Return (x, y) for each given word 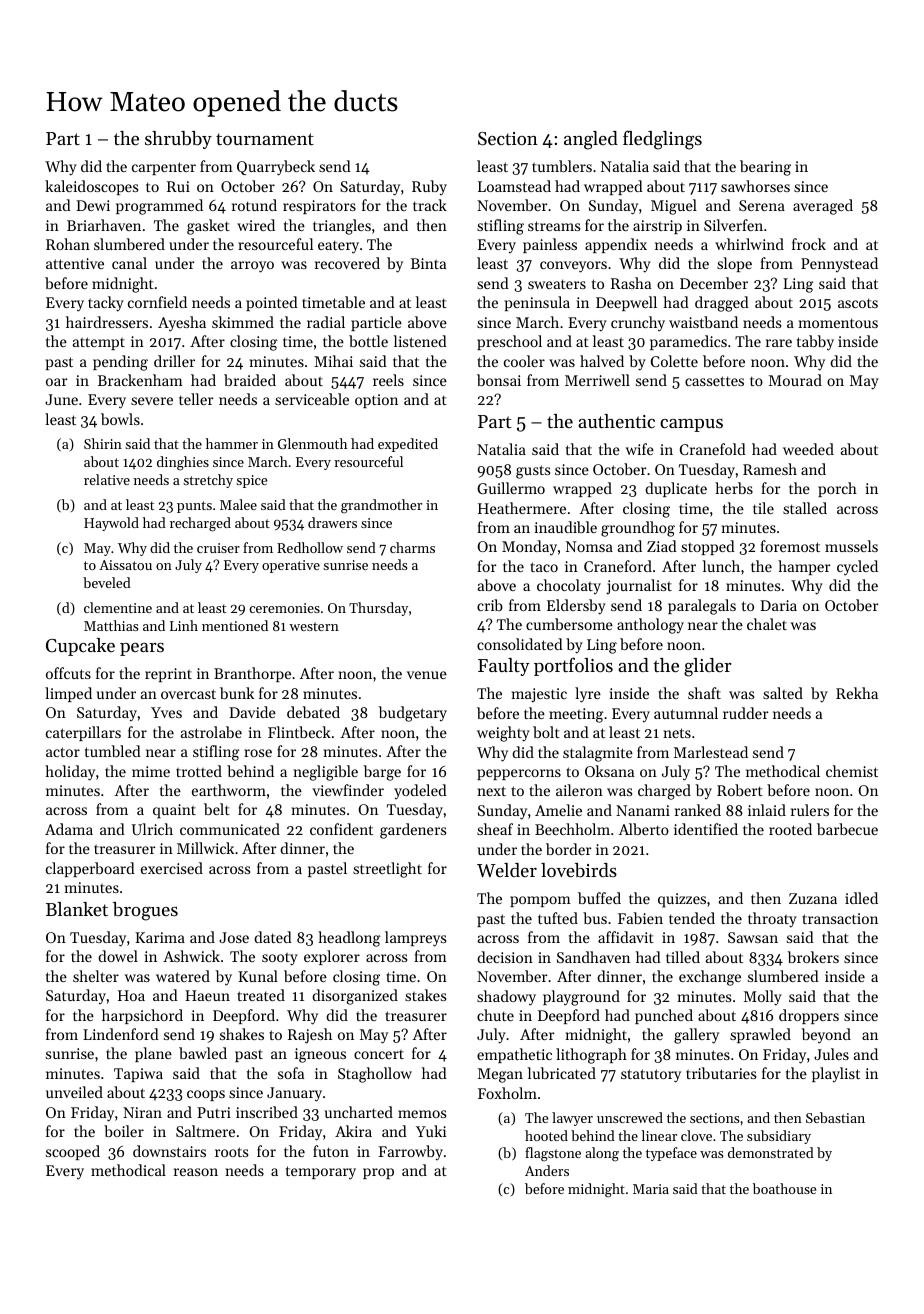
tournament (265, 139)
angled (591, 140)
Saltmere (205, 1131)
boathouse (784, 1188)
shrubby (178, 140)
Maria (651, 1189)
